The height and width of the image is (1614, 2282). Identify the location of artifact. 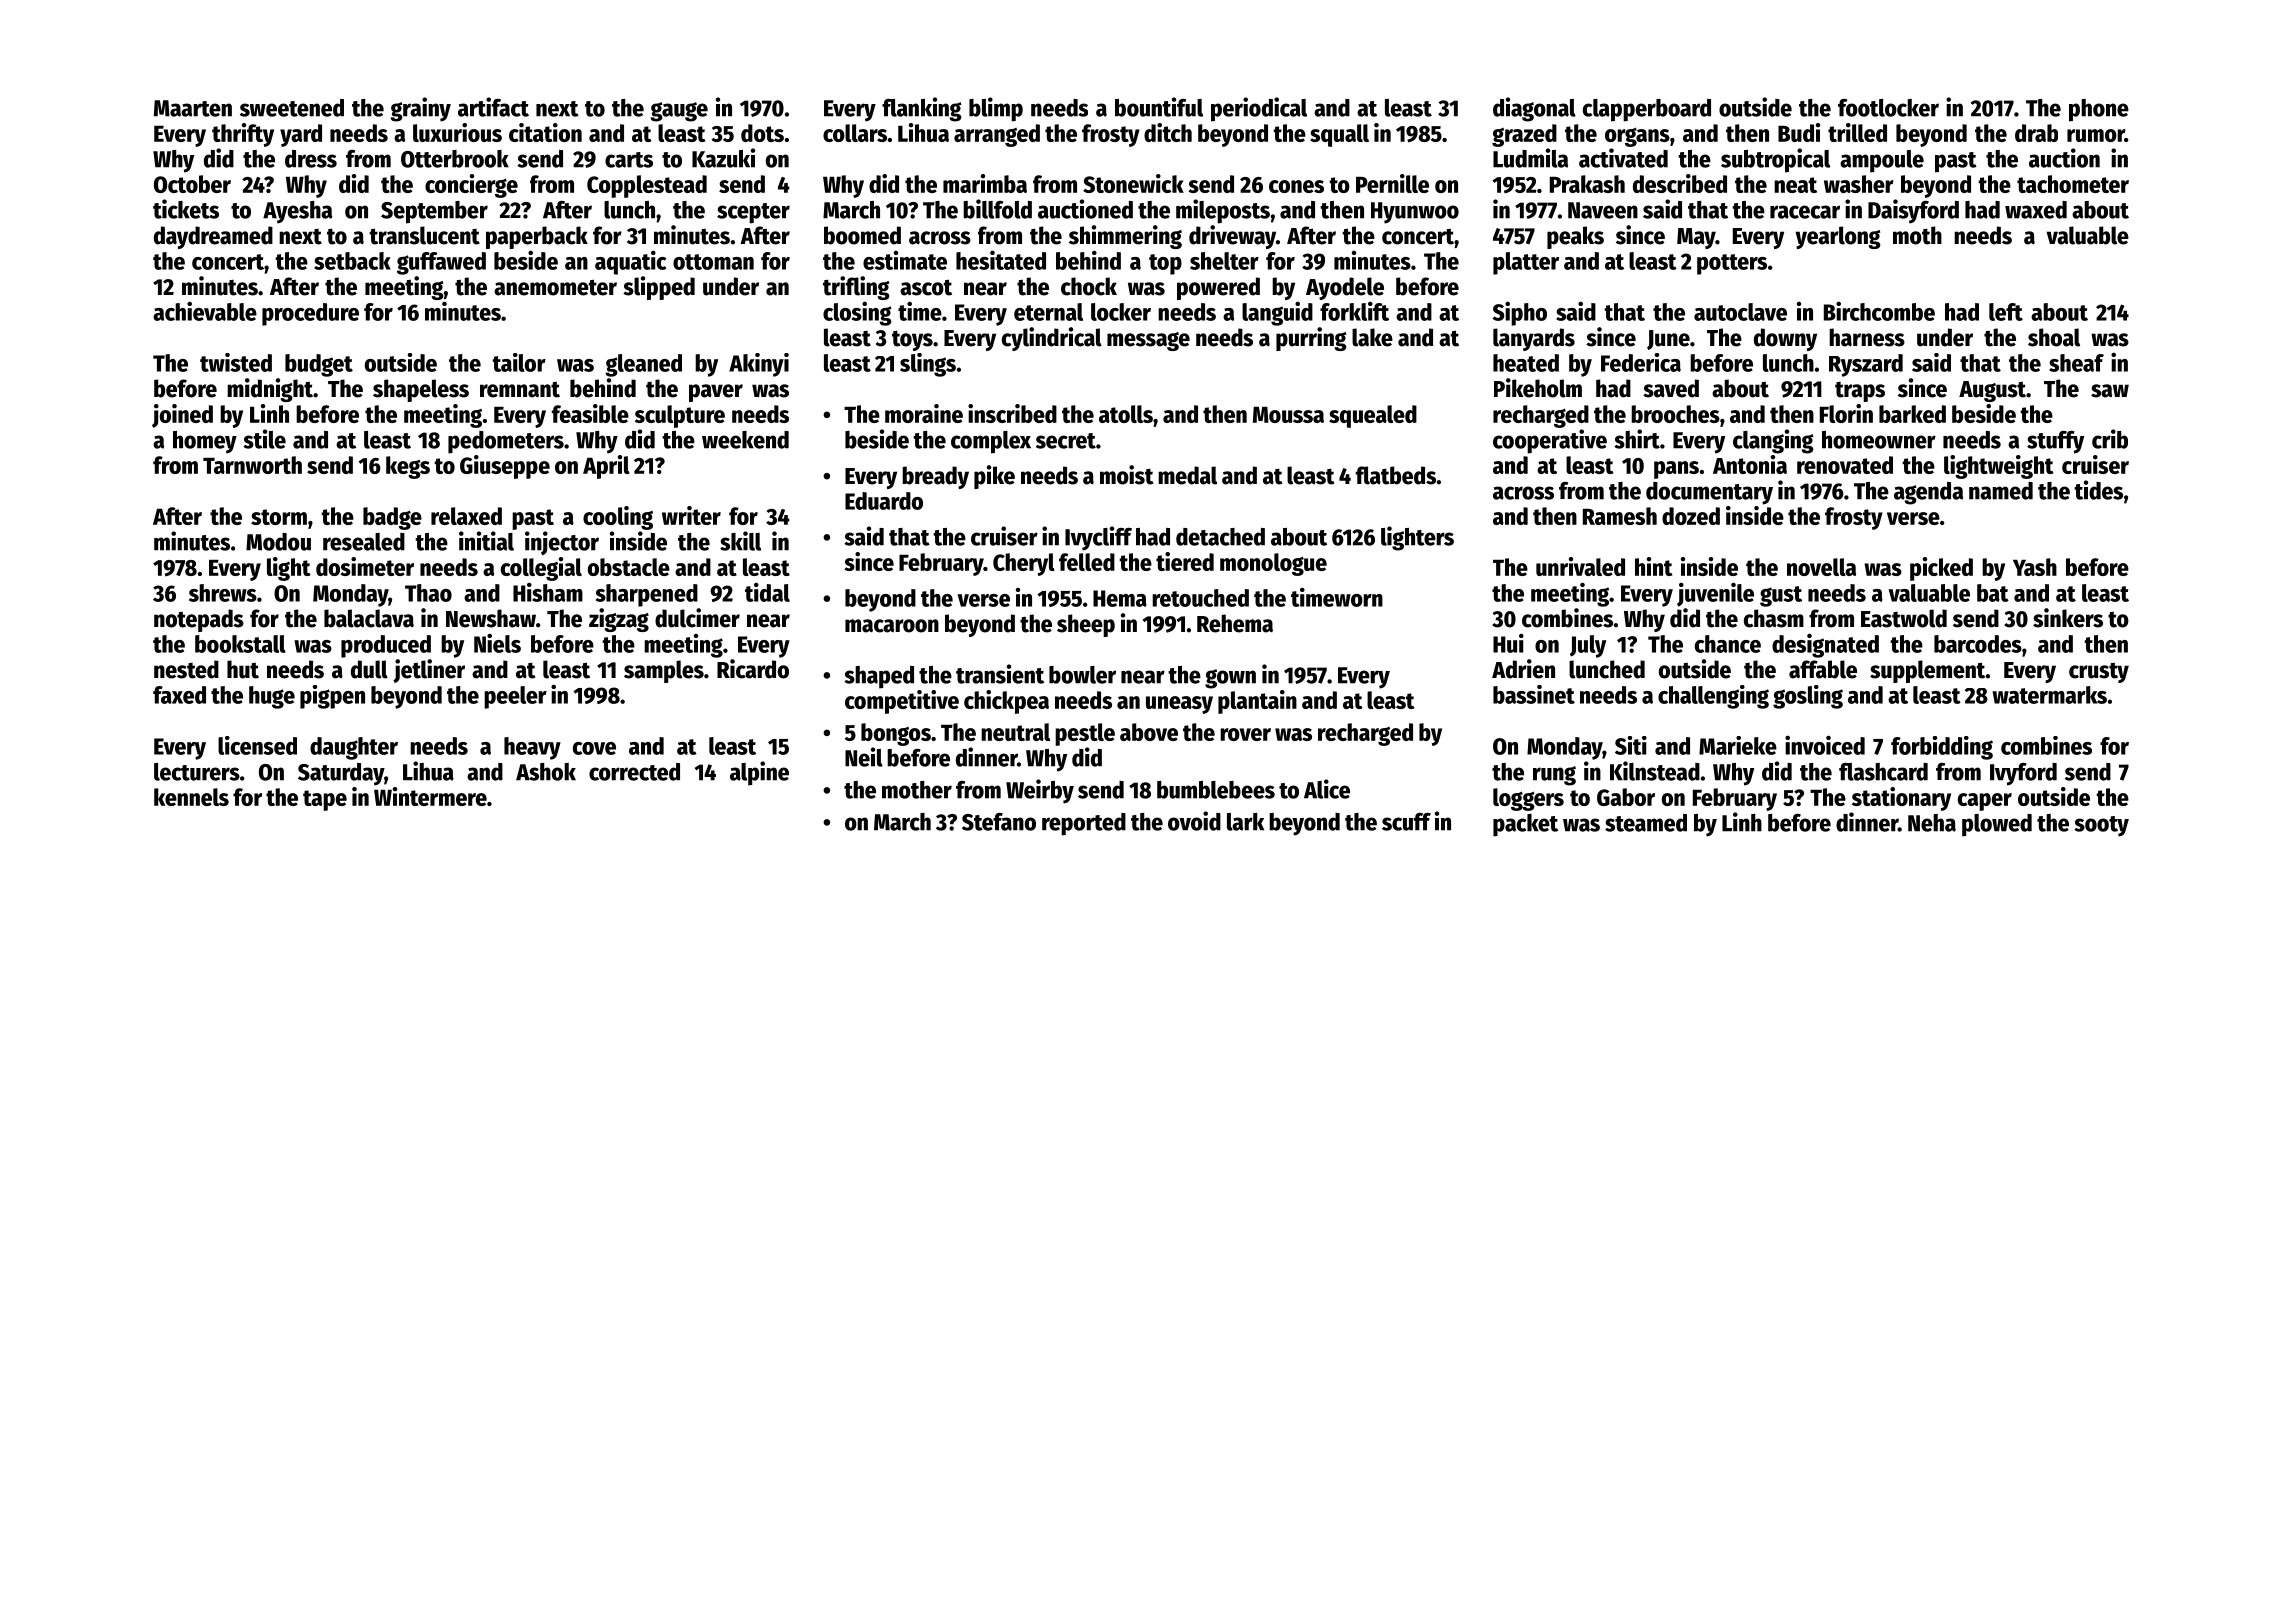
(493, 107).
